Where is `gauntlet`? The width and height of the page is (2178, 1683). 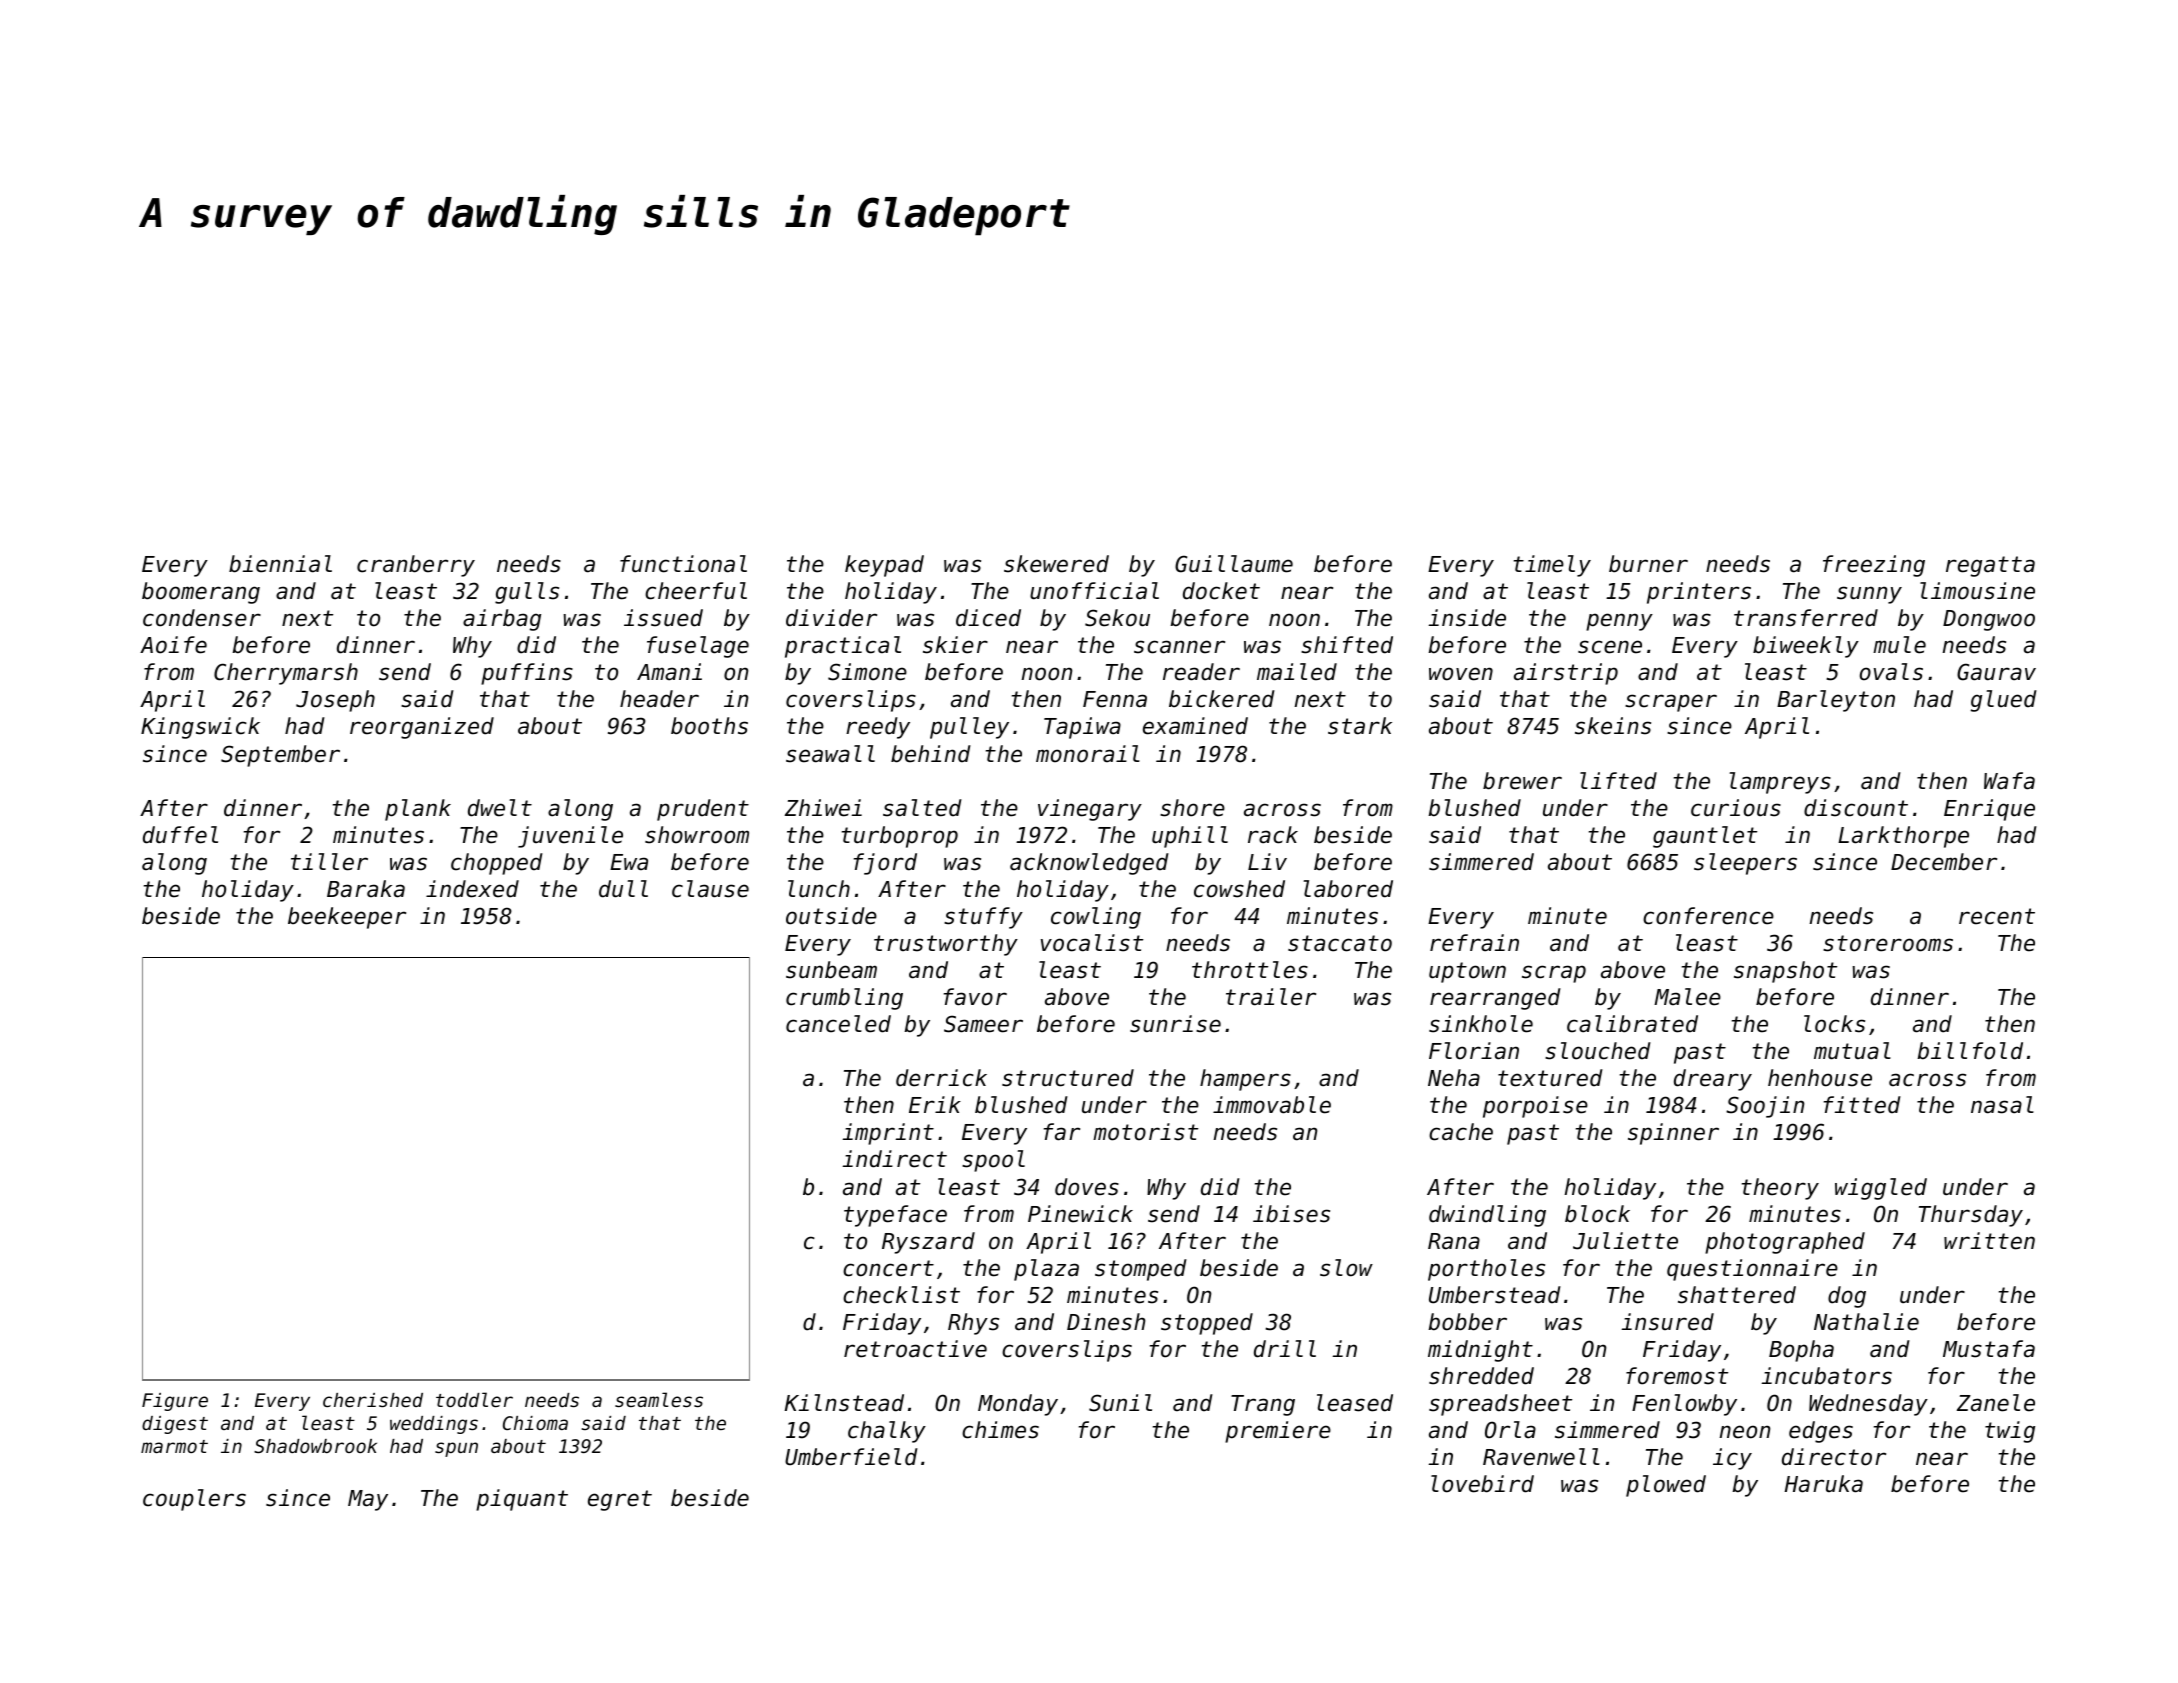
gauntlet is located at coordinates (1705, 837).
